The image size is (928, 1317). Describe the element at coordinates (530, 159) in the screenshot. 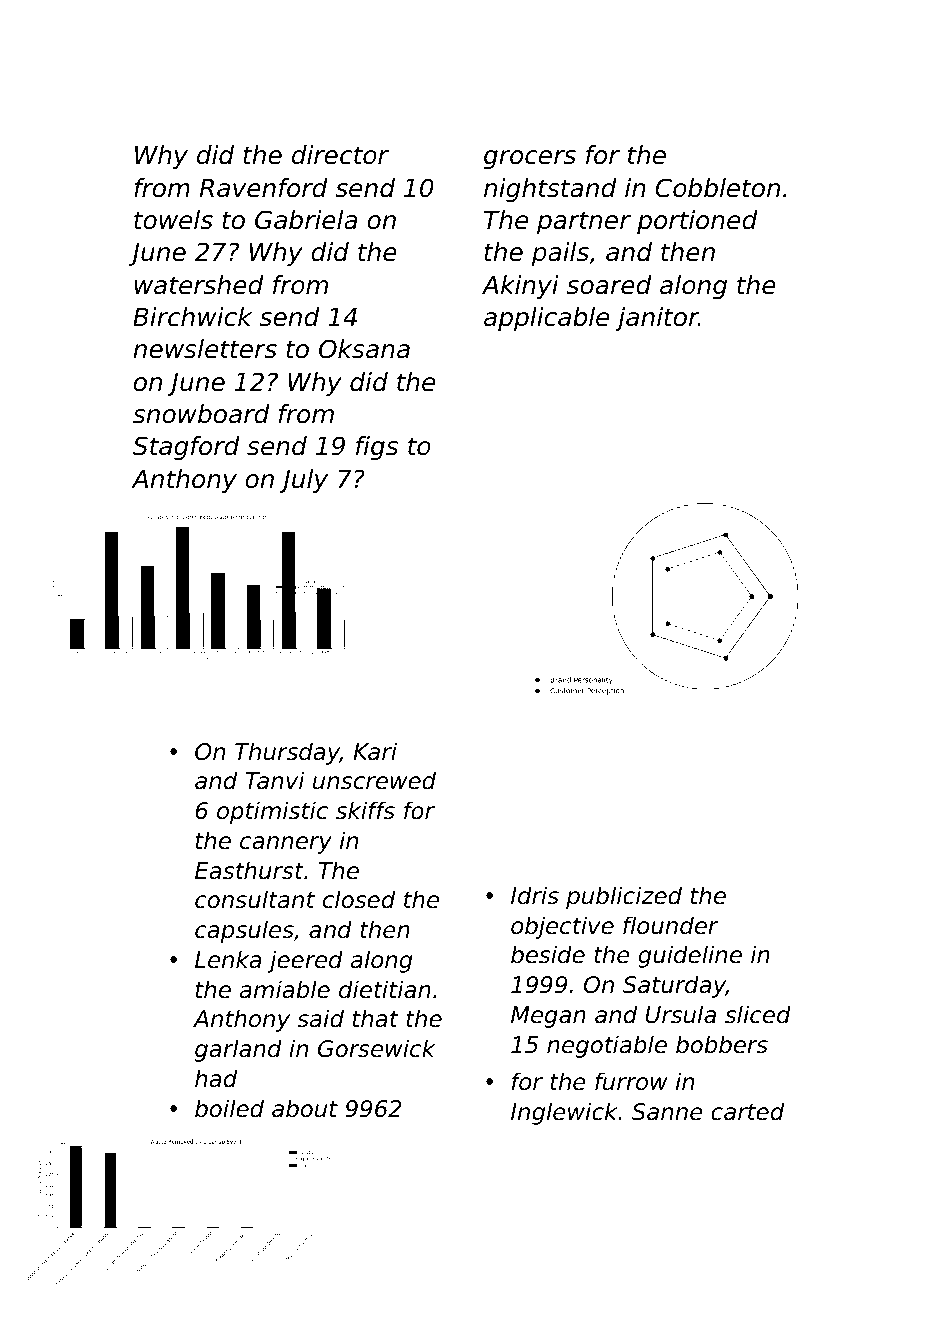

I see `grocers` at that location.
